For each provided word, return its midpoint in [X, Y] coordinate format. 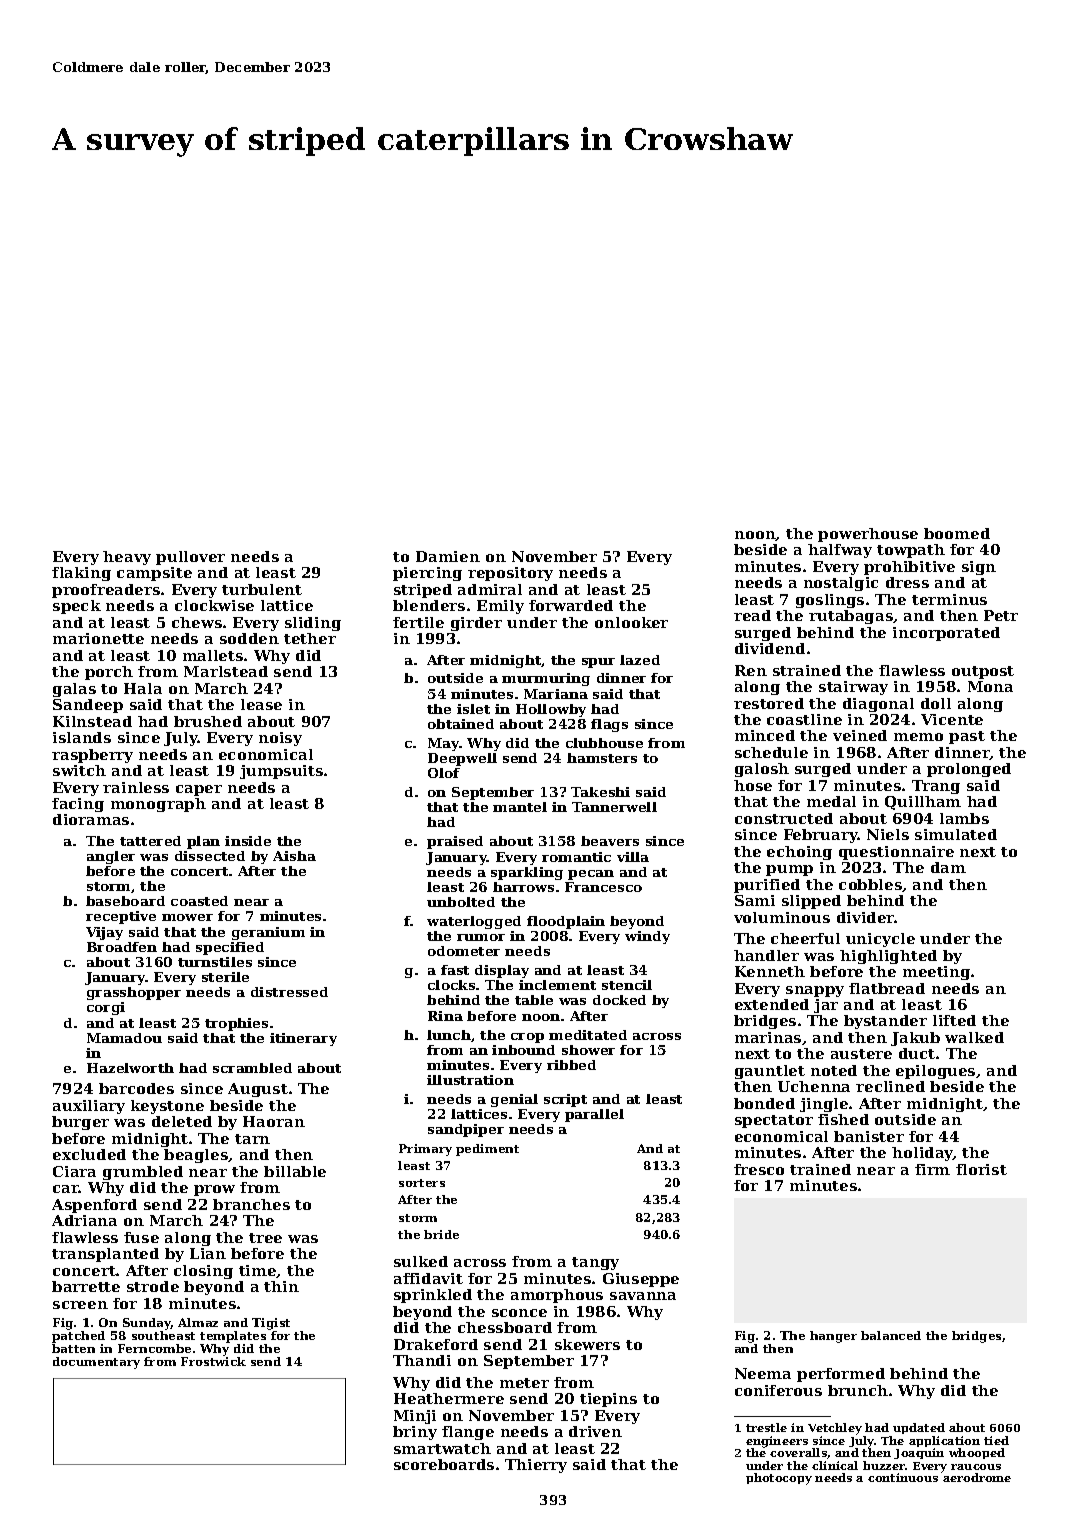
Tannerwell [614, 807]
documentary [96, 1363]
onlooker [631, 622]
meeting [936, 973]
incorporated [946, 634]
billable [295, 1171]
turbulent [262, 589]
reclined [890, 1086]
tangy [595, 1263]
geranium [268, 933]
